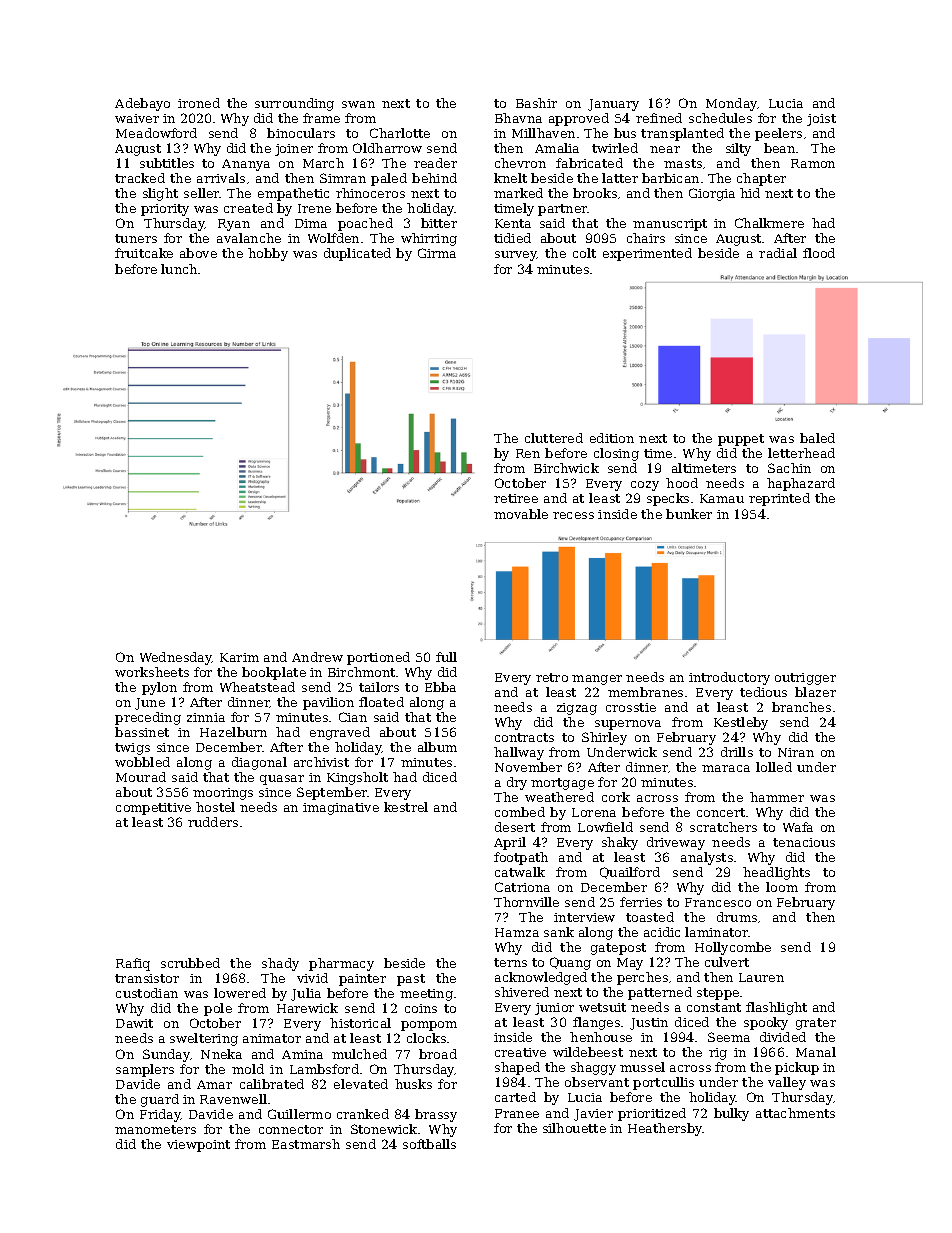 Image resolution: width=952 pixels, height=1233 pixels. Describe the element at coordinates (429, 1144) in the screenshot. I see `softballs` at that location.
